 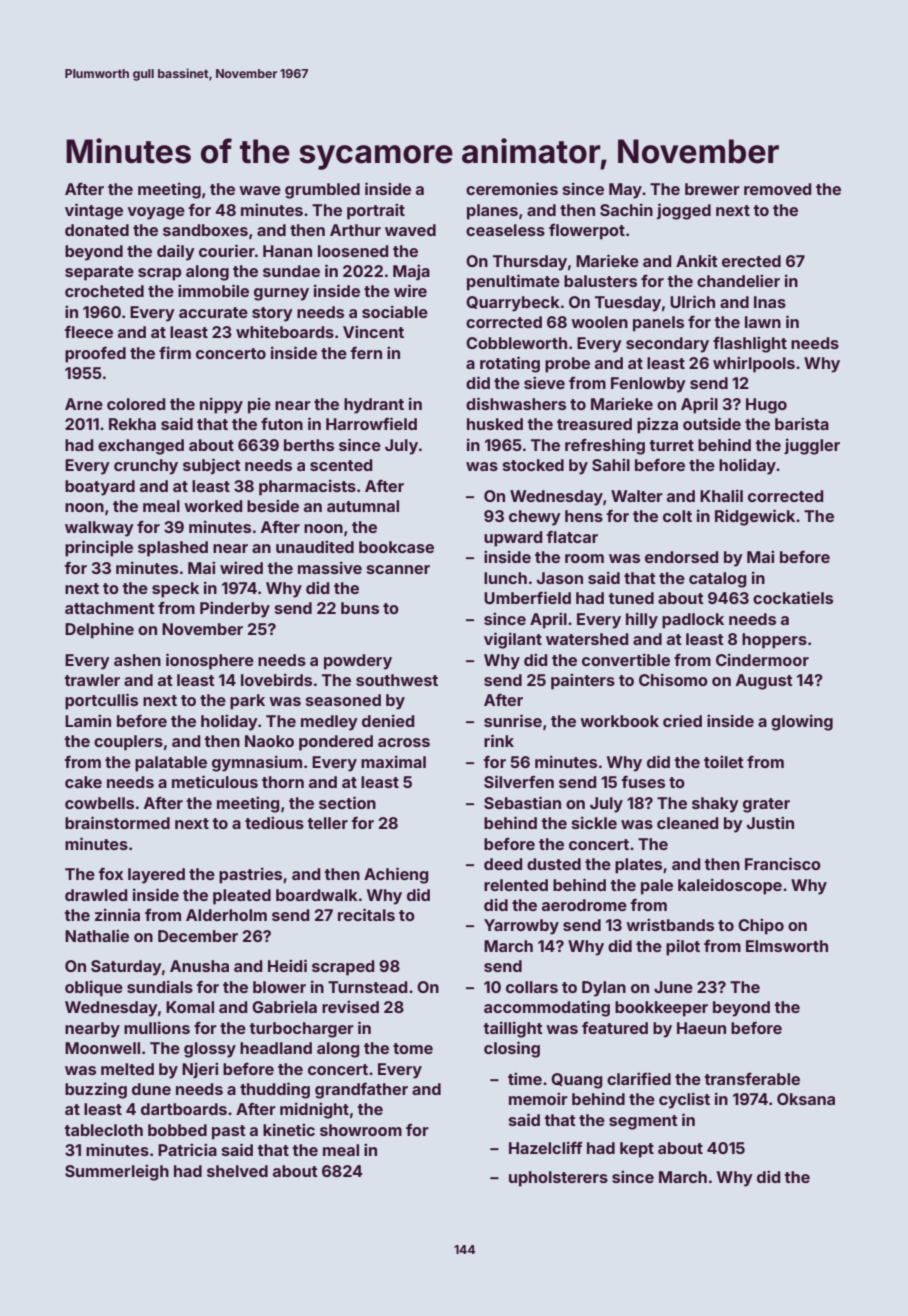 I want to click on Delphine, so click(x=99, y=630).
